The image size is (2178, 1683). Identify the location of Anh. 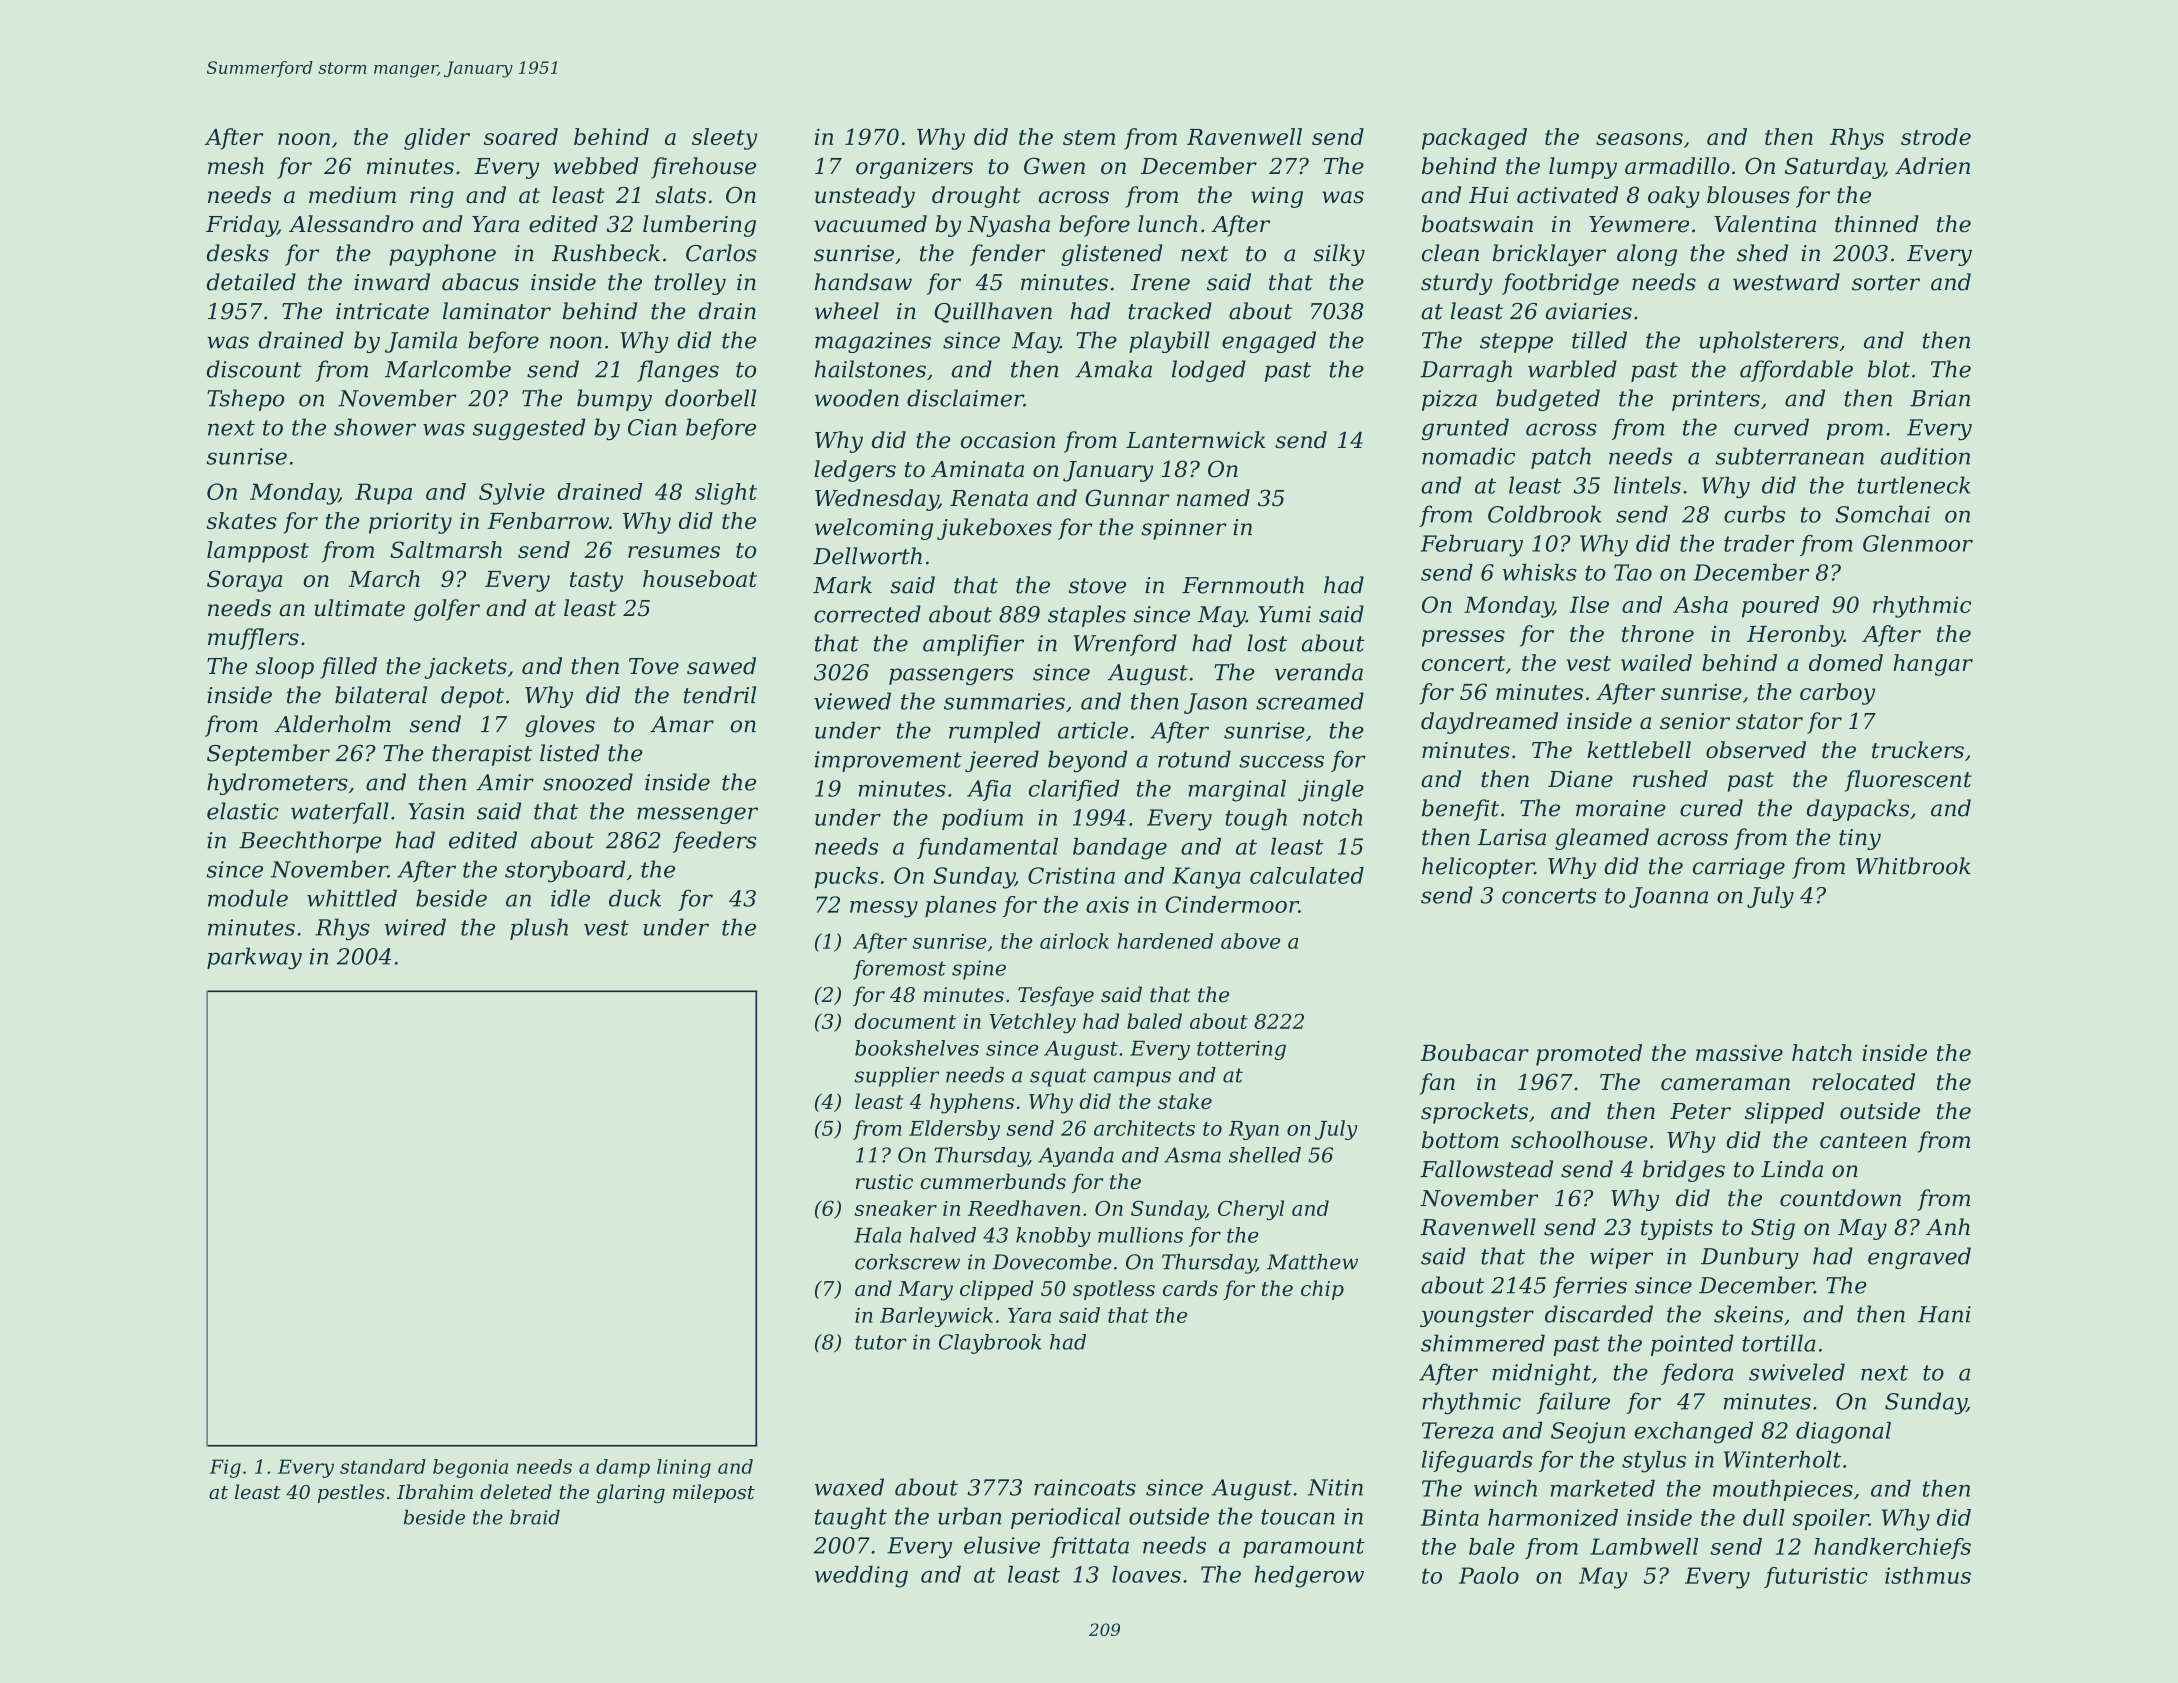
(1948, 1226).
